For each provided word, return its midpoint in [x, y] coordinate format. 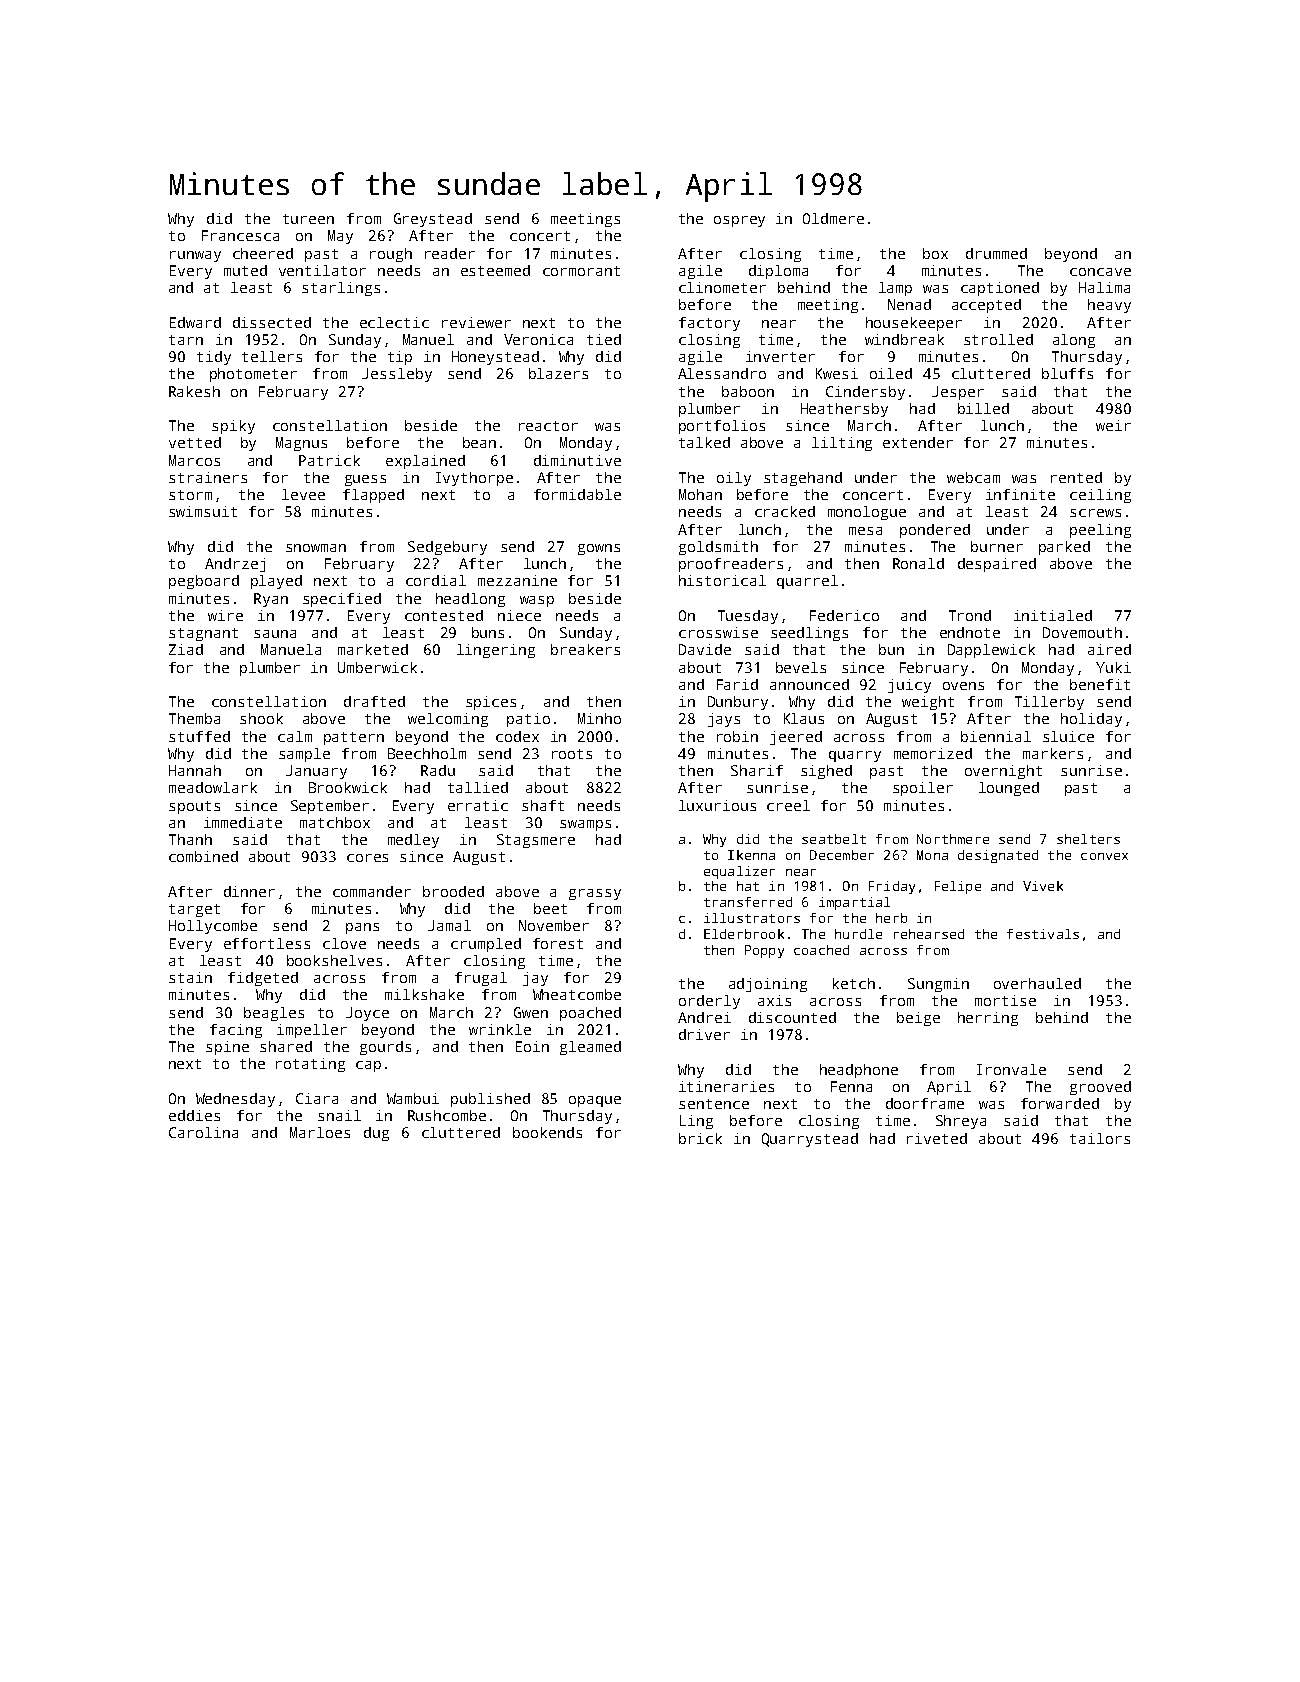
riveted [937, 1138]
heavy [1109, 306]
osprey [739, 221]
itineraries [726, 1086]
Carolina [203, 1132]
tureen [308, 219]
